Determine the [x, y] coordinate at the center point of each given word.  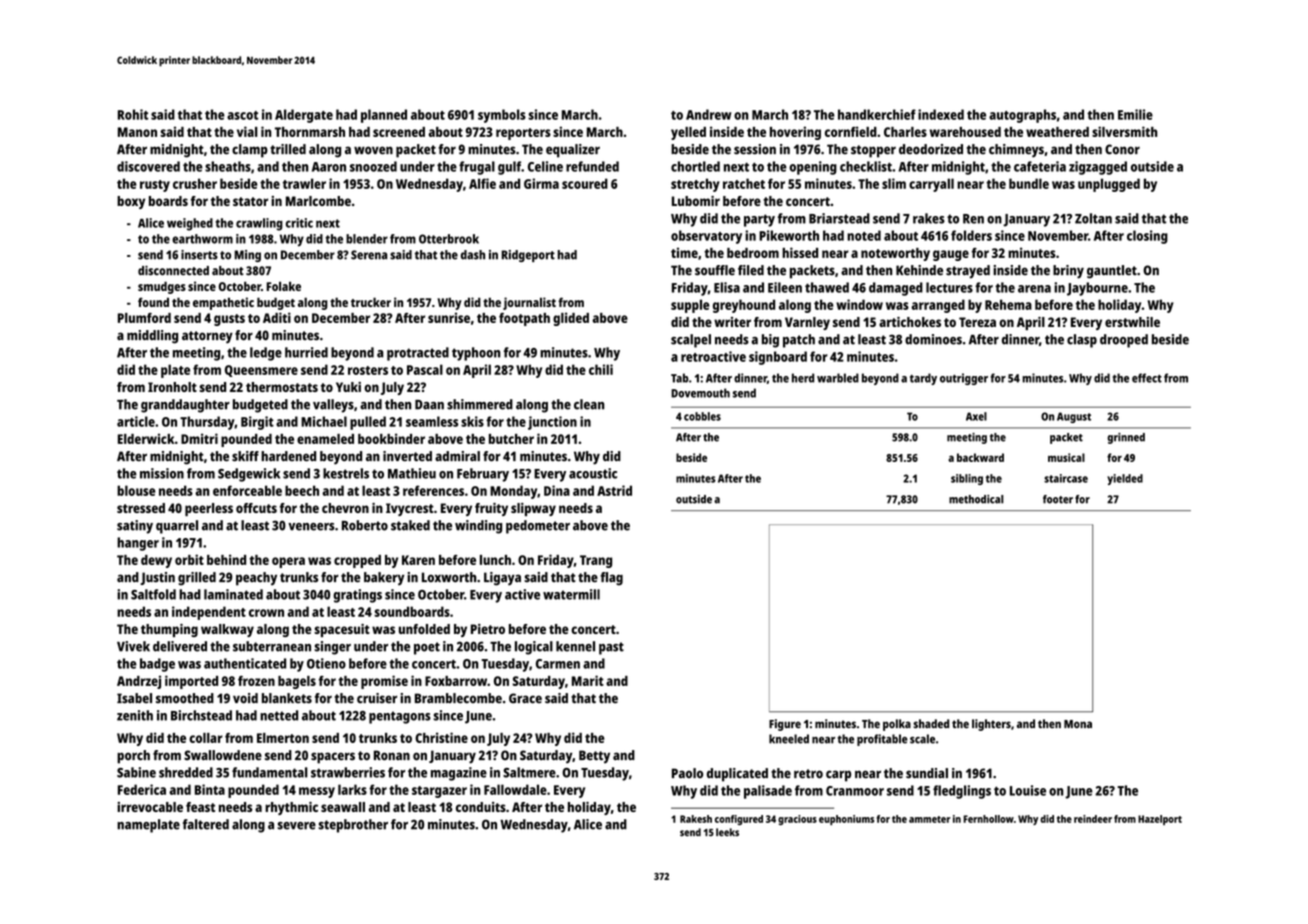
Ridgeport [528, 256]
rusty [155, 186]
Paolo [687, 773]
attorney [207, 337]
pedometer [538, 527]
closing [1147, 237]
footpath [524, 319]
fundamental [270, 772]
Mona [1078, 724]
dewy [156, 561]
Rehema [1008, 304]
